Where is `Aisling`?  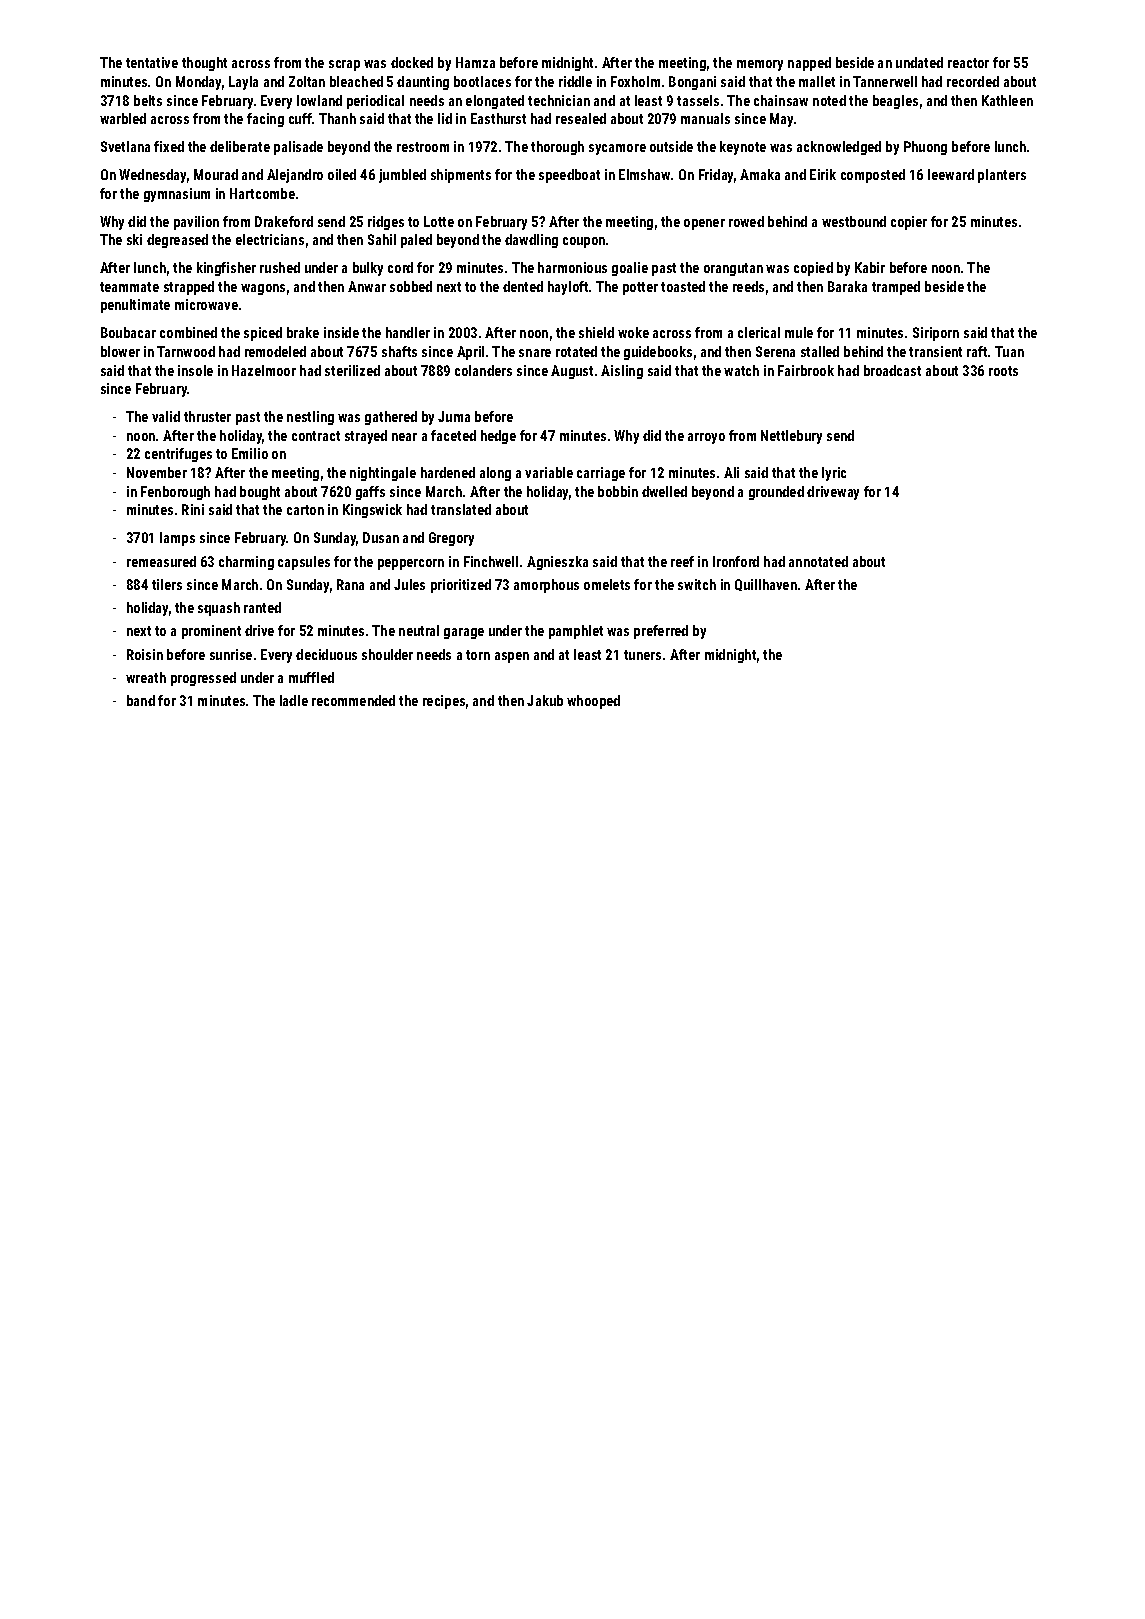 Aisling is located at coordinates (622, 372).
